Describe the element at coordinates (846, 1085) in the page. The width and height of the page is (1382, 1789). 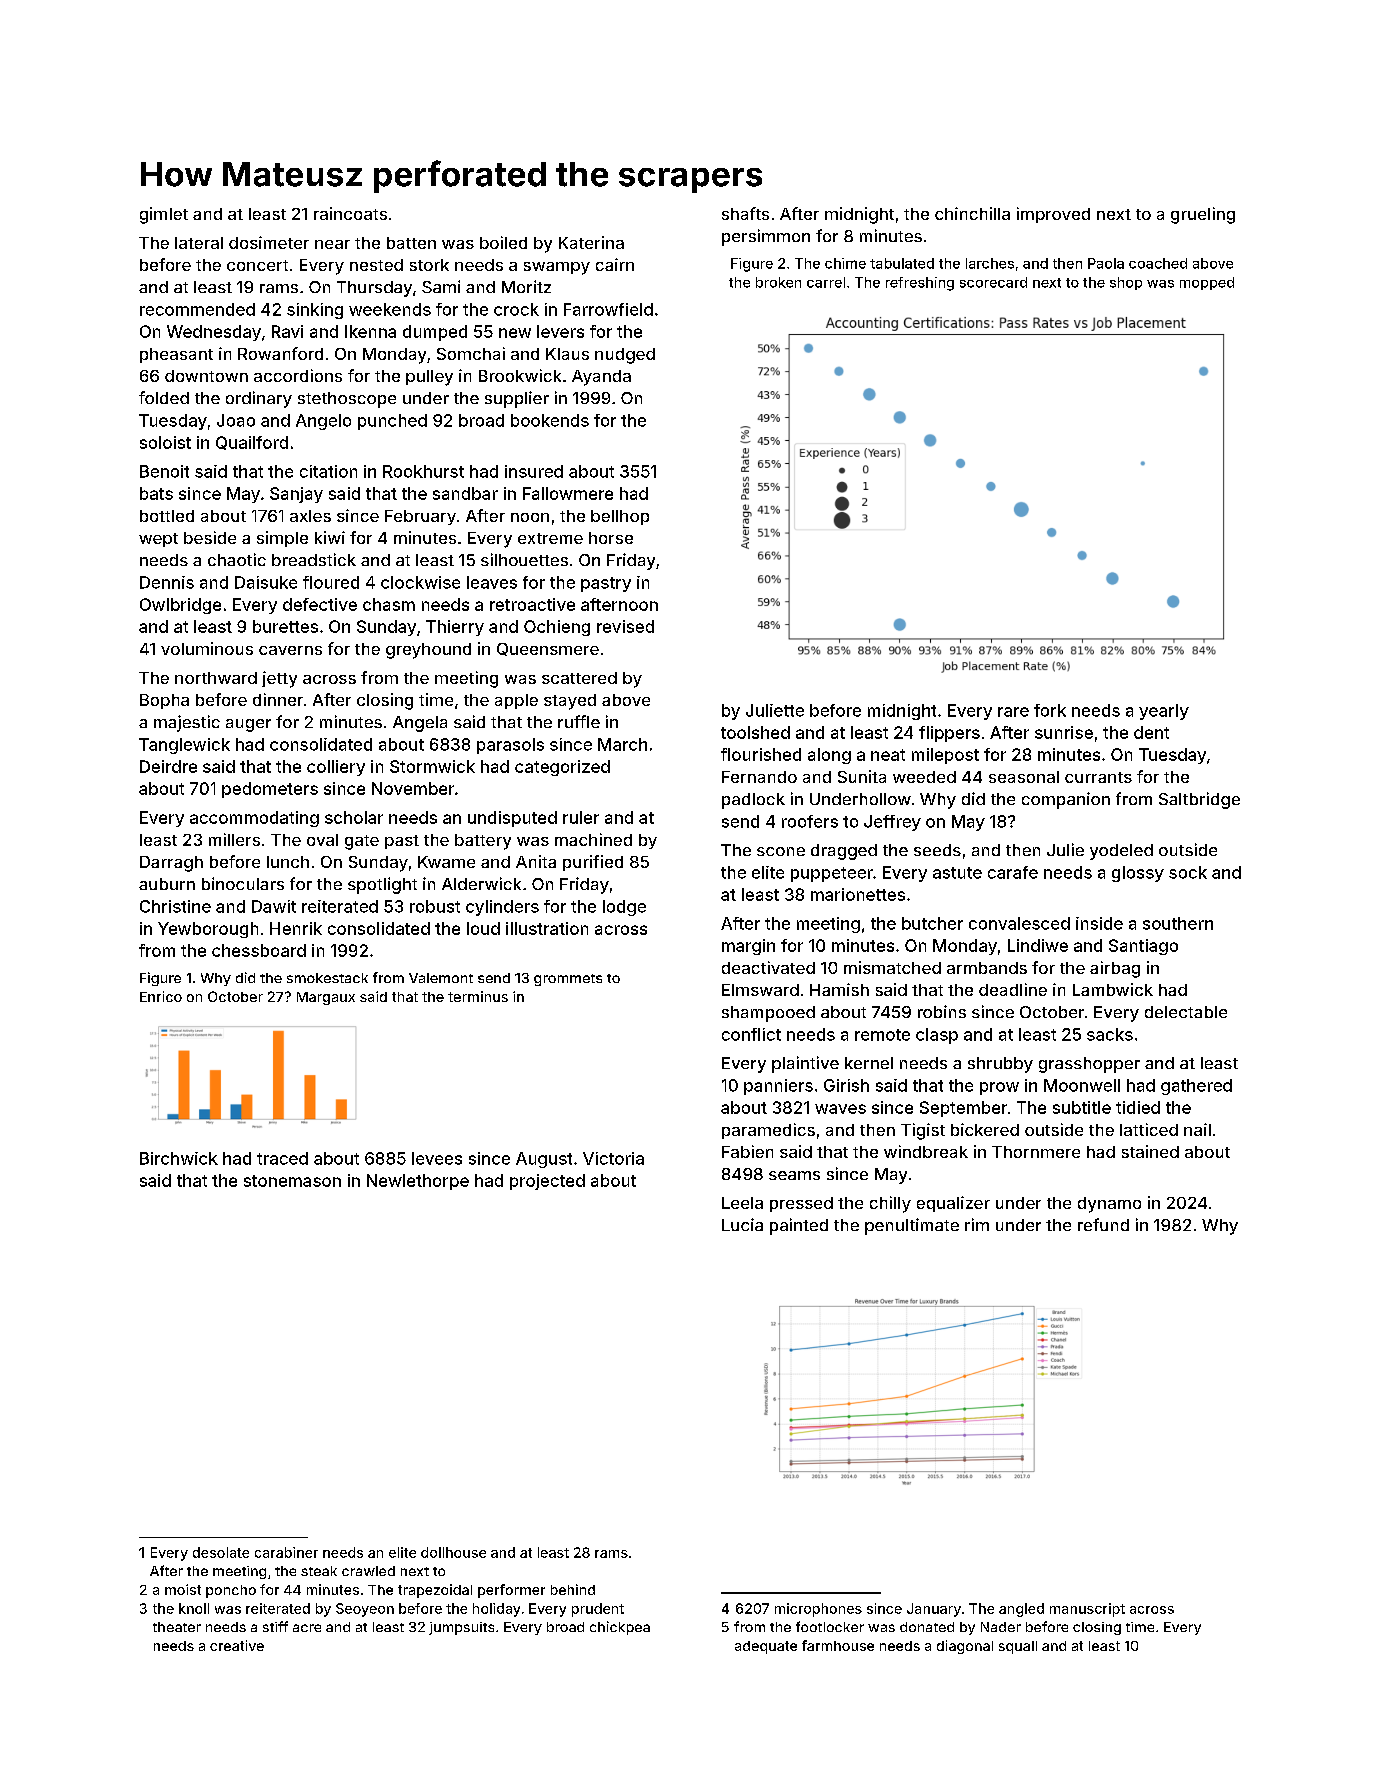
I see `Girish` at that location.
